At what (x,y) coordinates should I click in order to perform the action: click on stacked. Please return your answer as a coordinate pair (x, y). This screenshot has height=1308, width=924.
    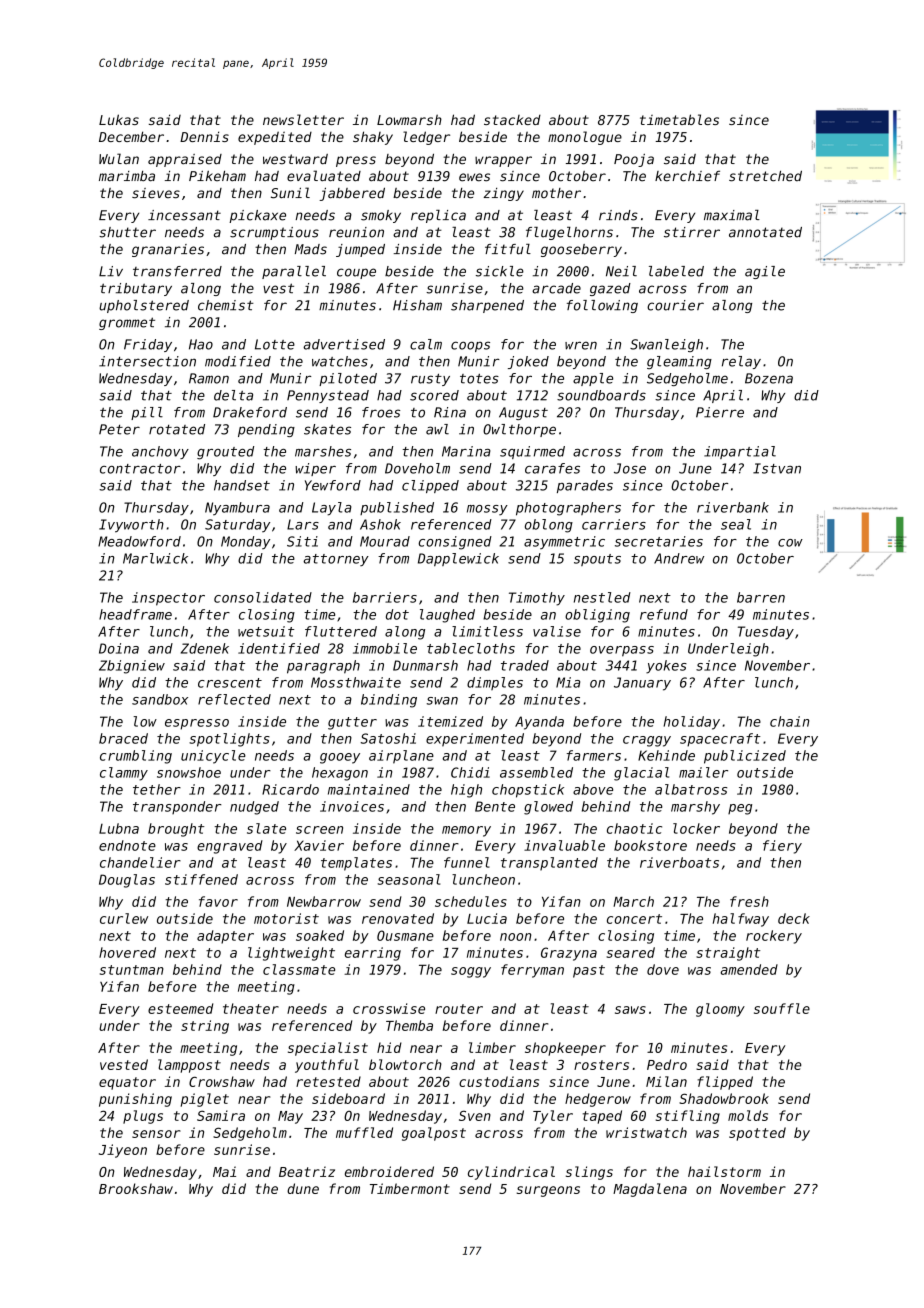
    Looking at the image, I should click on (512, 120).
